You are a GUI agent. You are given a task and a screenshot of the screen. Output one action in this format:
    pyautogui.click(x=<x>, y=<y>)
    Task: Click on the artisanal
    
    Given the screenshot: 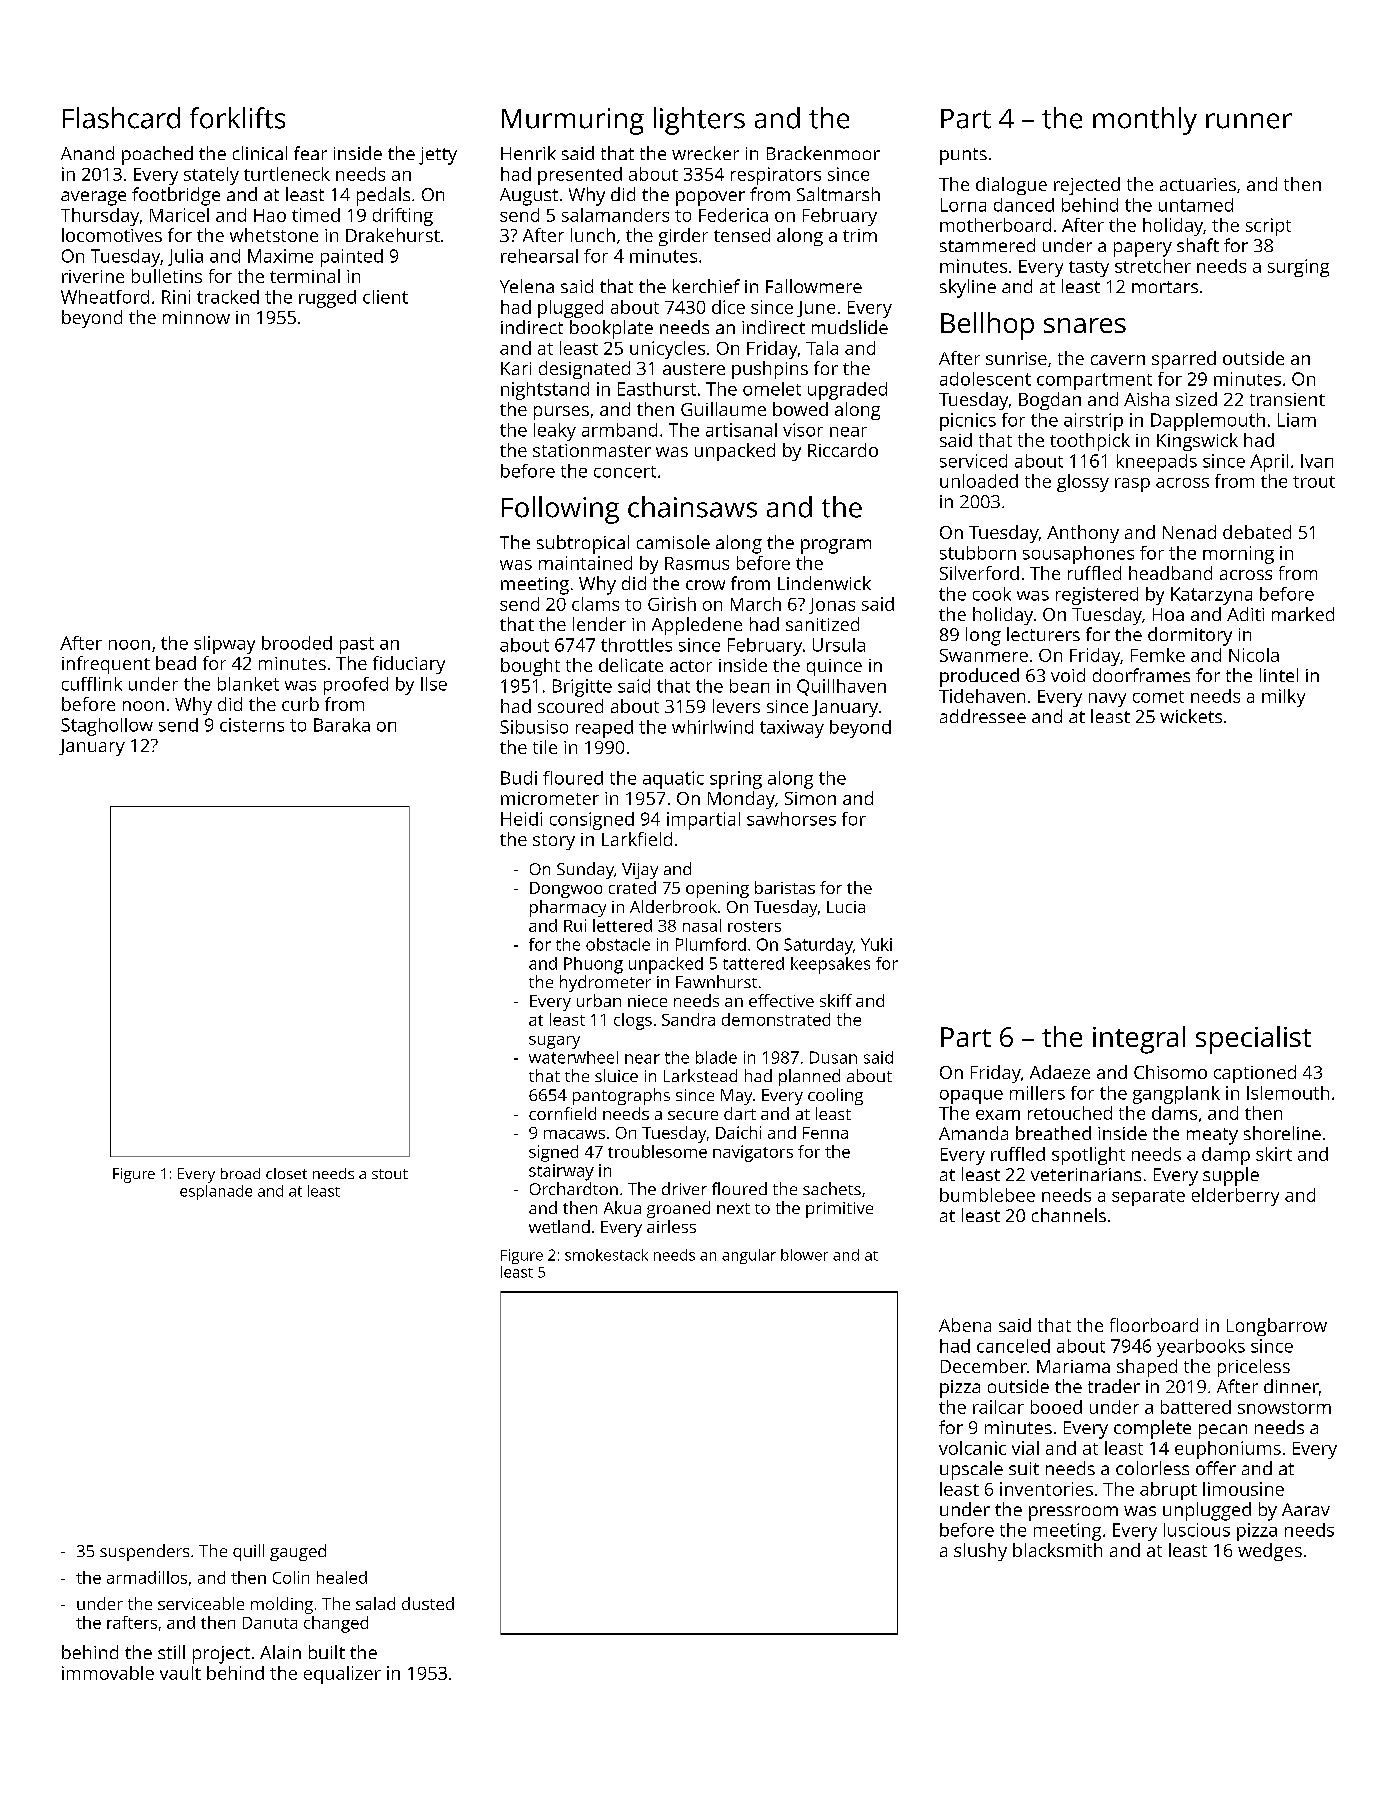 What is the action you would take?
    pyautogui.click(x=741, y=430)
